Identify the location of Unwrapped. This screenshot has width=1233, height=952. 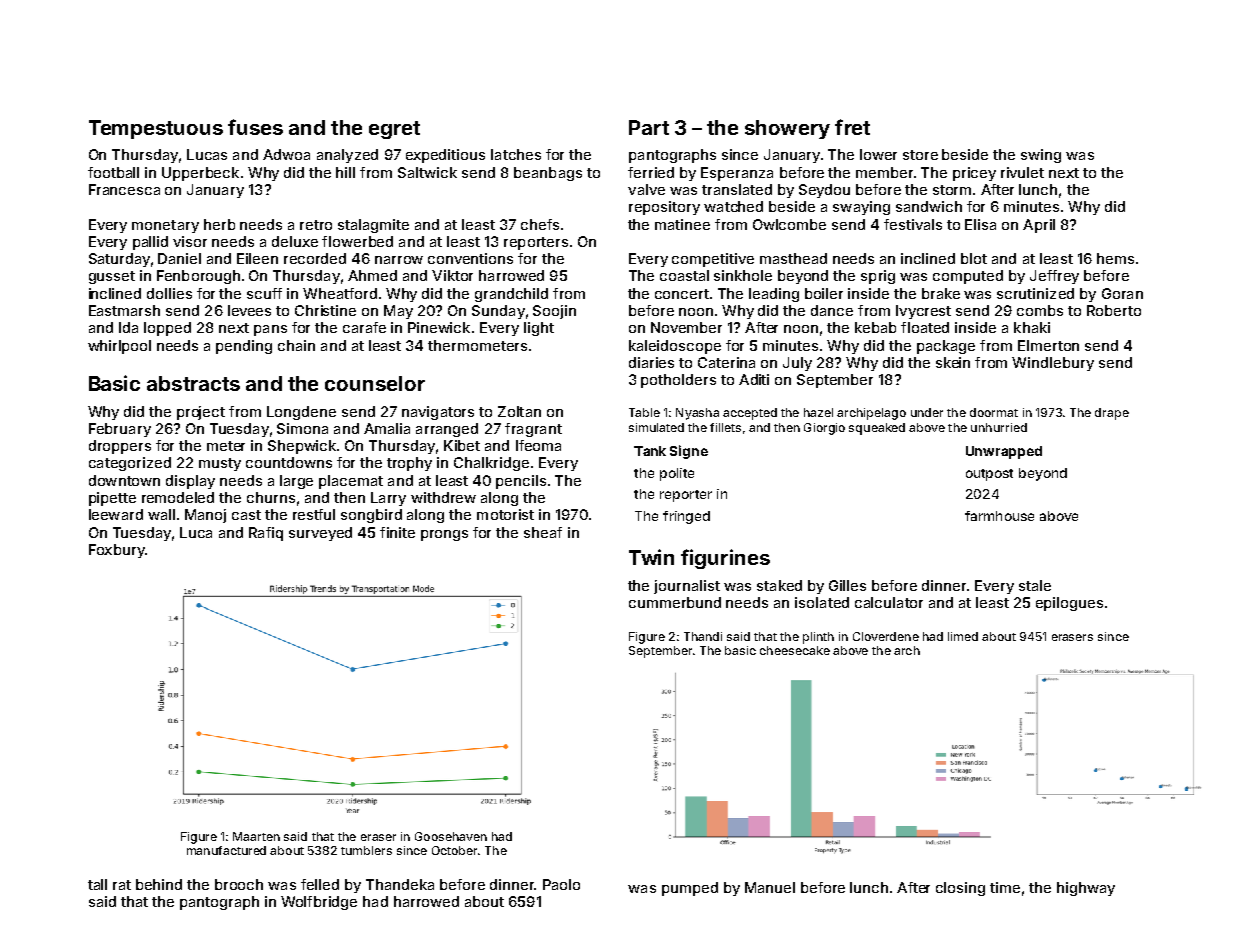
(1004, 452).
